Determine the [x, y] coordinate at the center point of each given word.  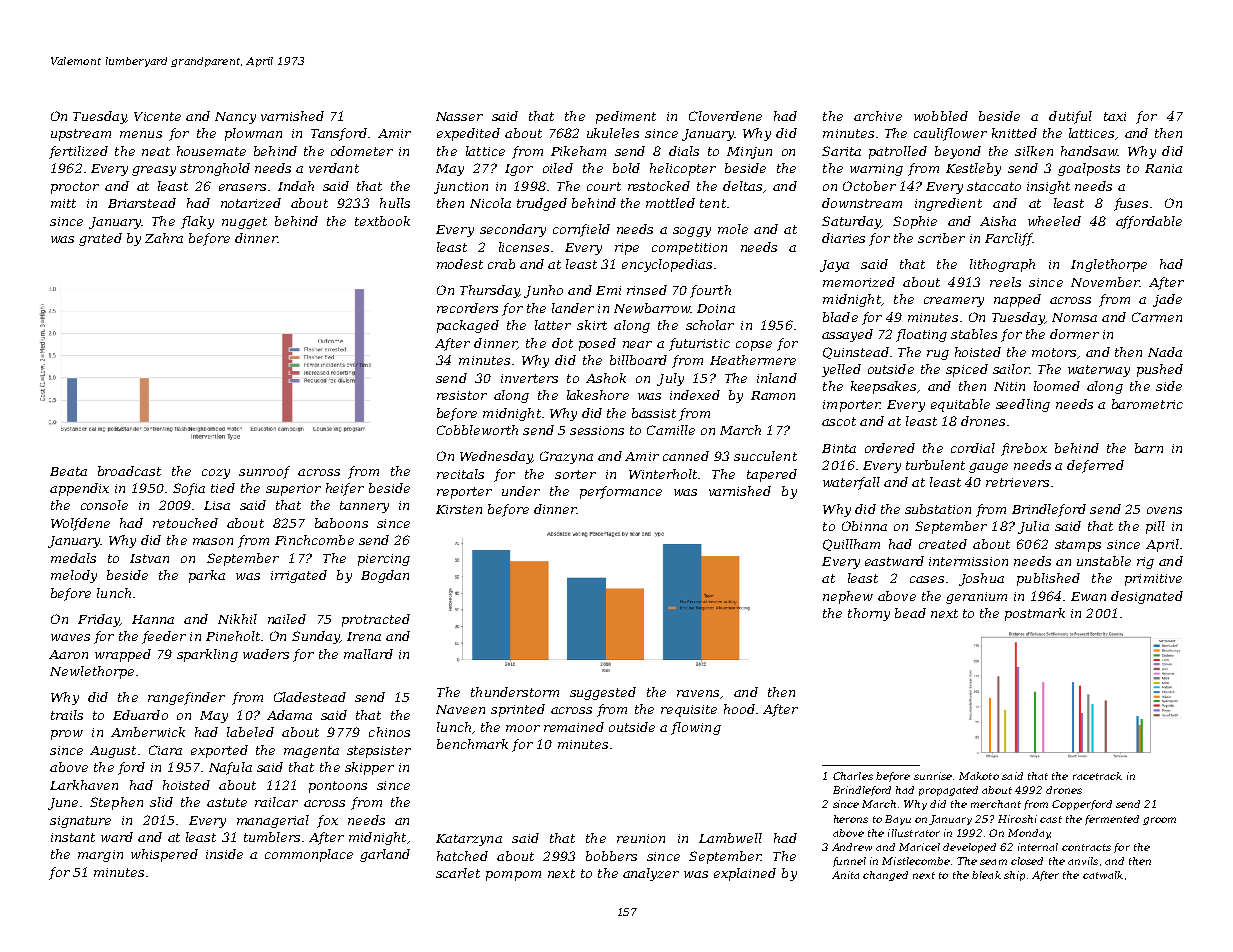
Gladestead [310, 697]
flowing [696, 728]
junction [461, 188]
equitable [960, 405]
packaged [468, 326]
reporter [464, 493]
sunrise [933, 776]
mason [213, 541]
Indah [296, 186]
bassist [654, 413]
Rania [1163, 168]
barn [1149, 448]
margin [100, 856]
